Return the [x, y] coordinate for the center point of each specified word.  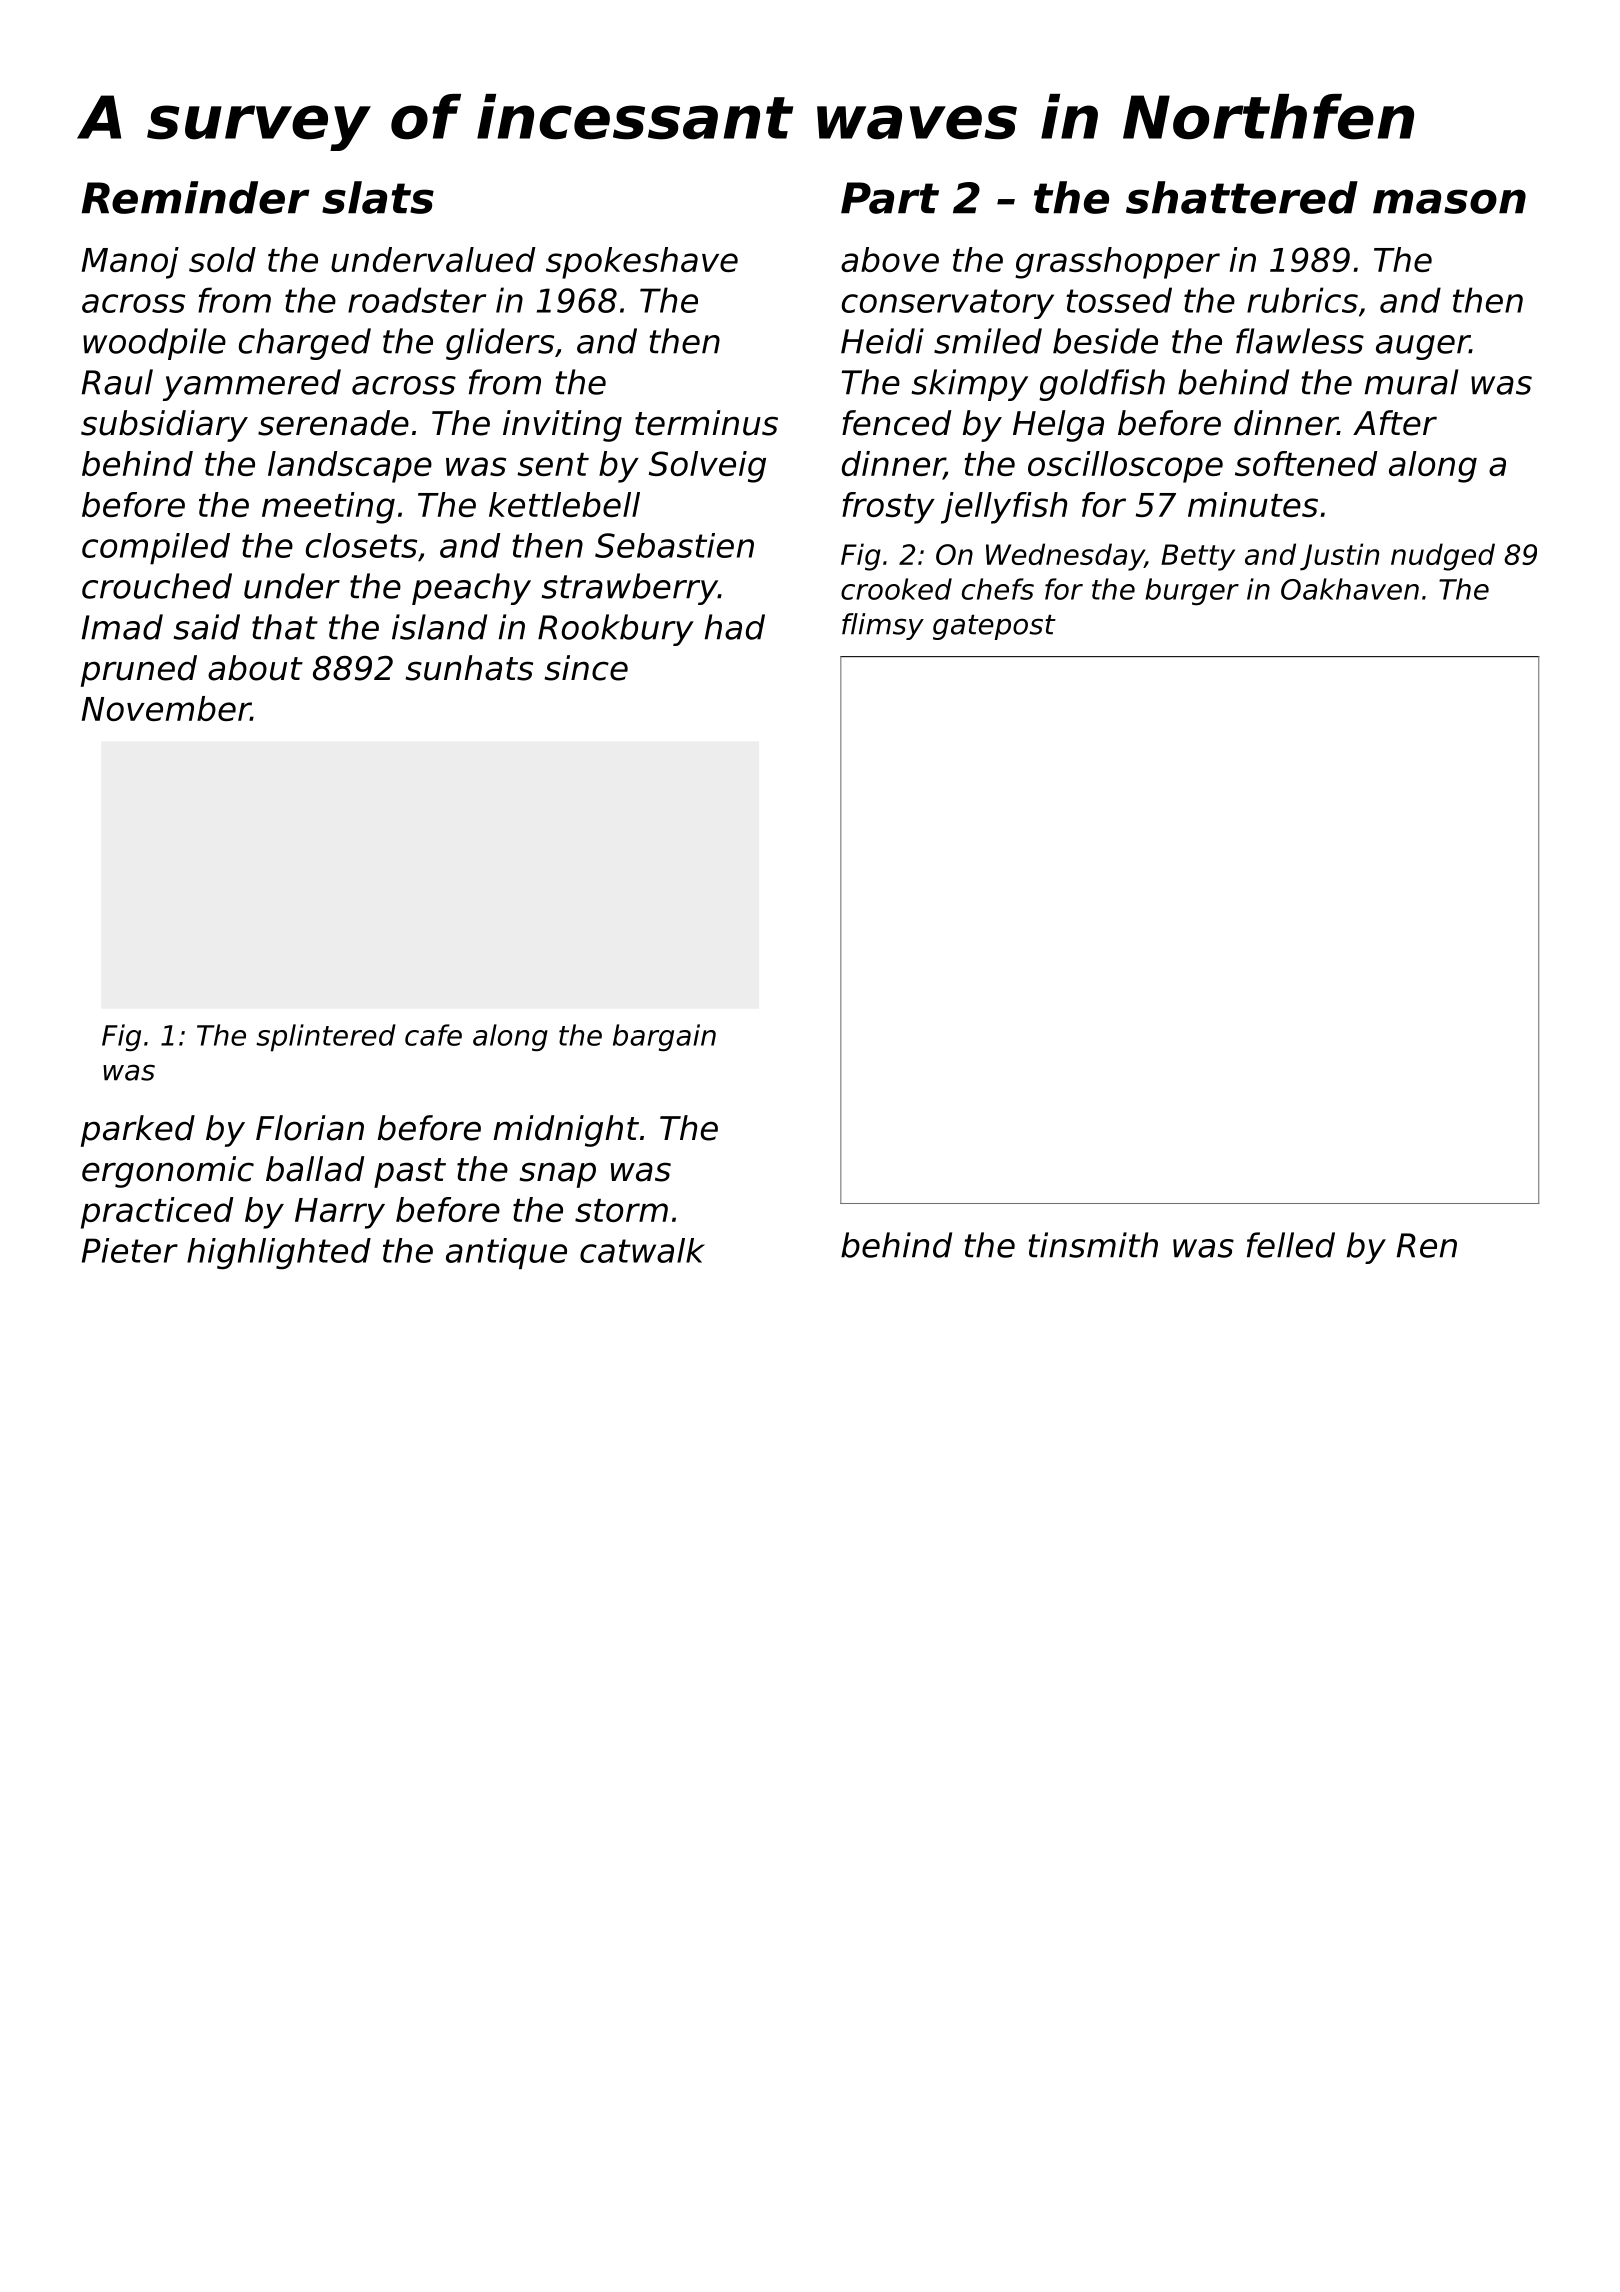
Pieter [130, 1250]
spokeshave [642, 263]
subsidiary [164, 426]
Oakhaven [1350, 589]
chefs [998, 589]
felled [1291, 1245]
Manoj [130, 263]
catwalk [642, 1250]
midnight [566, 1131]
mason [1449, 201]
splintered [326, 1038]
